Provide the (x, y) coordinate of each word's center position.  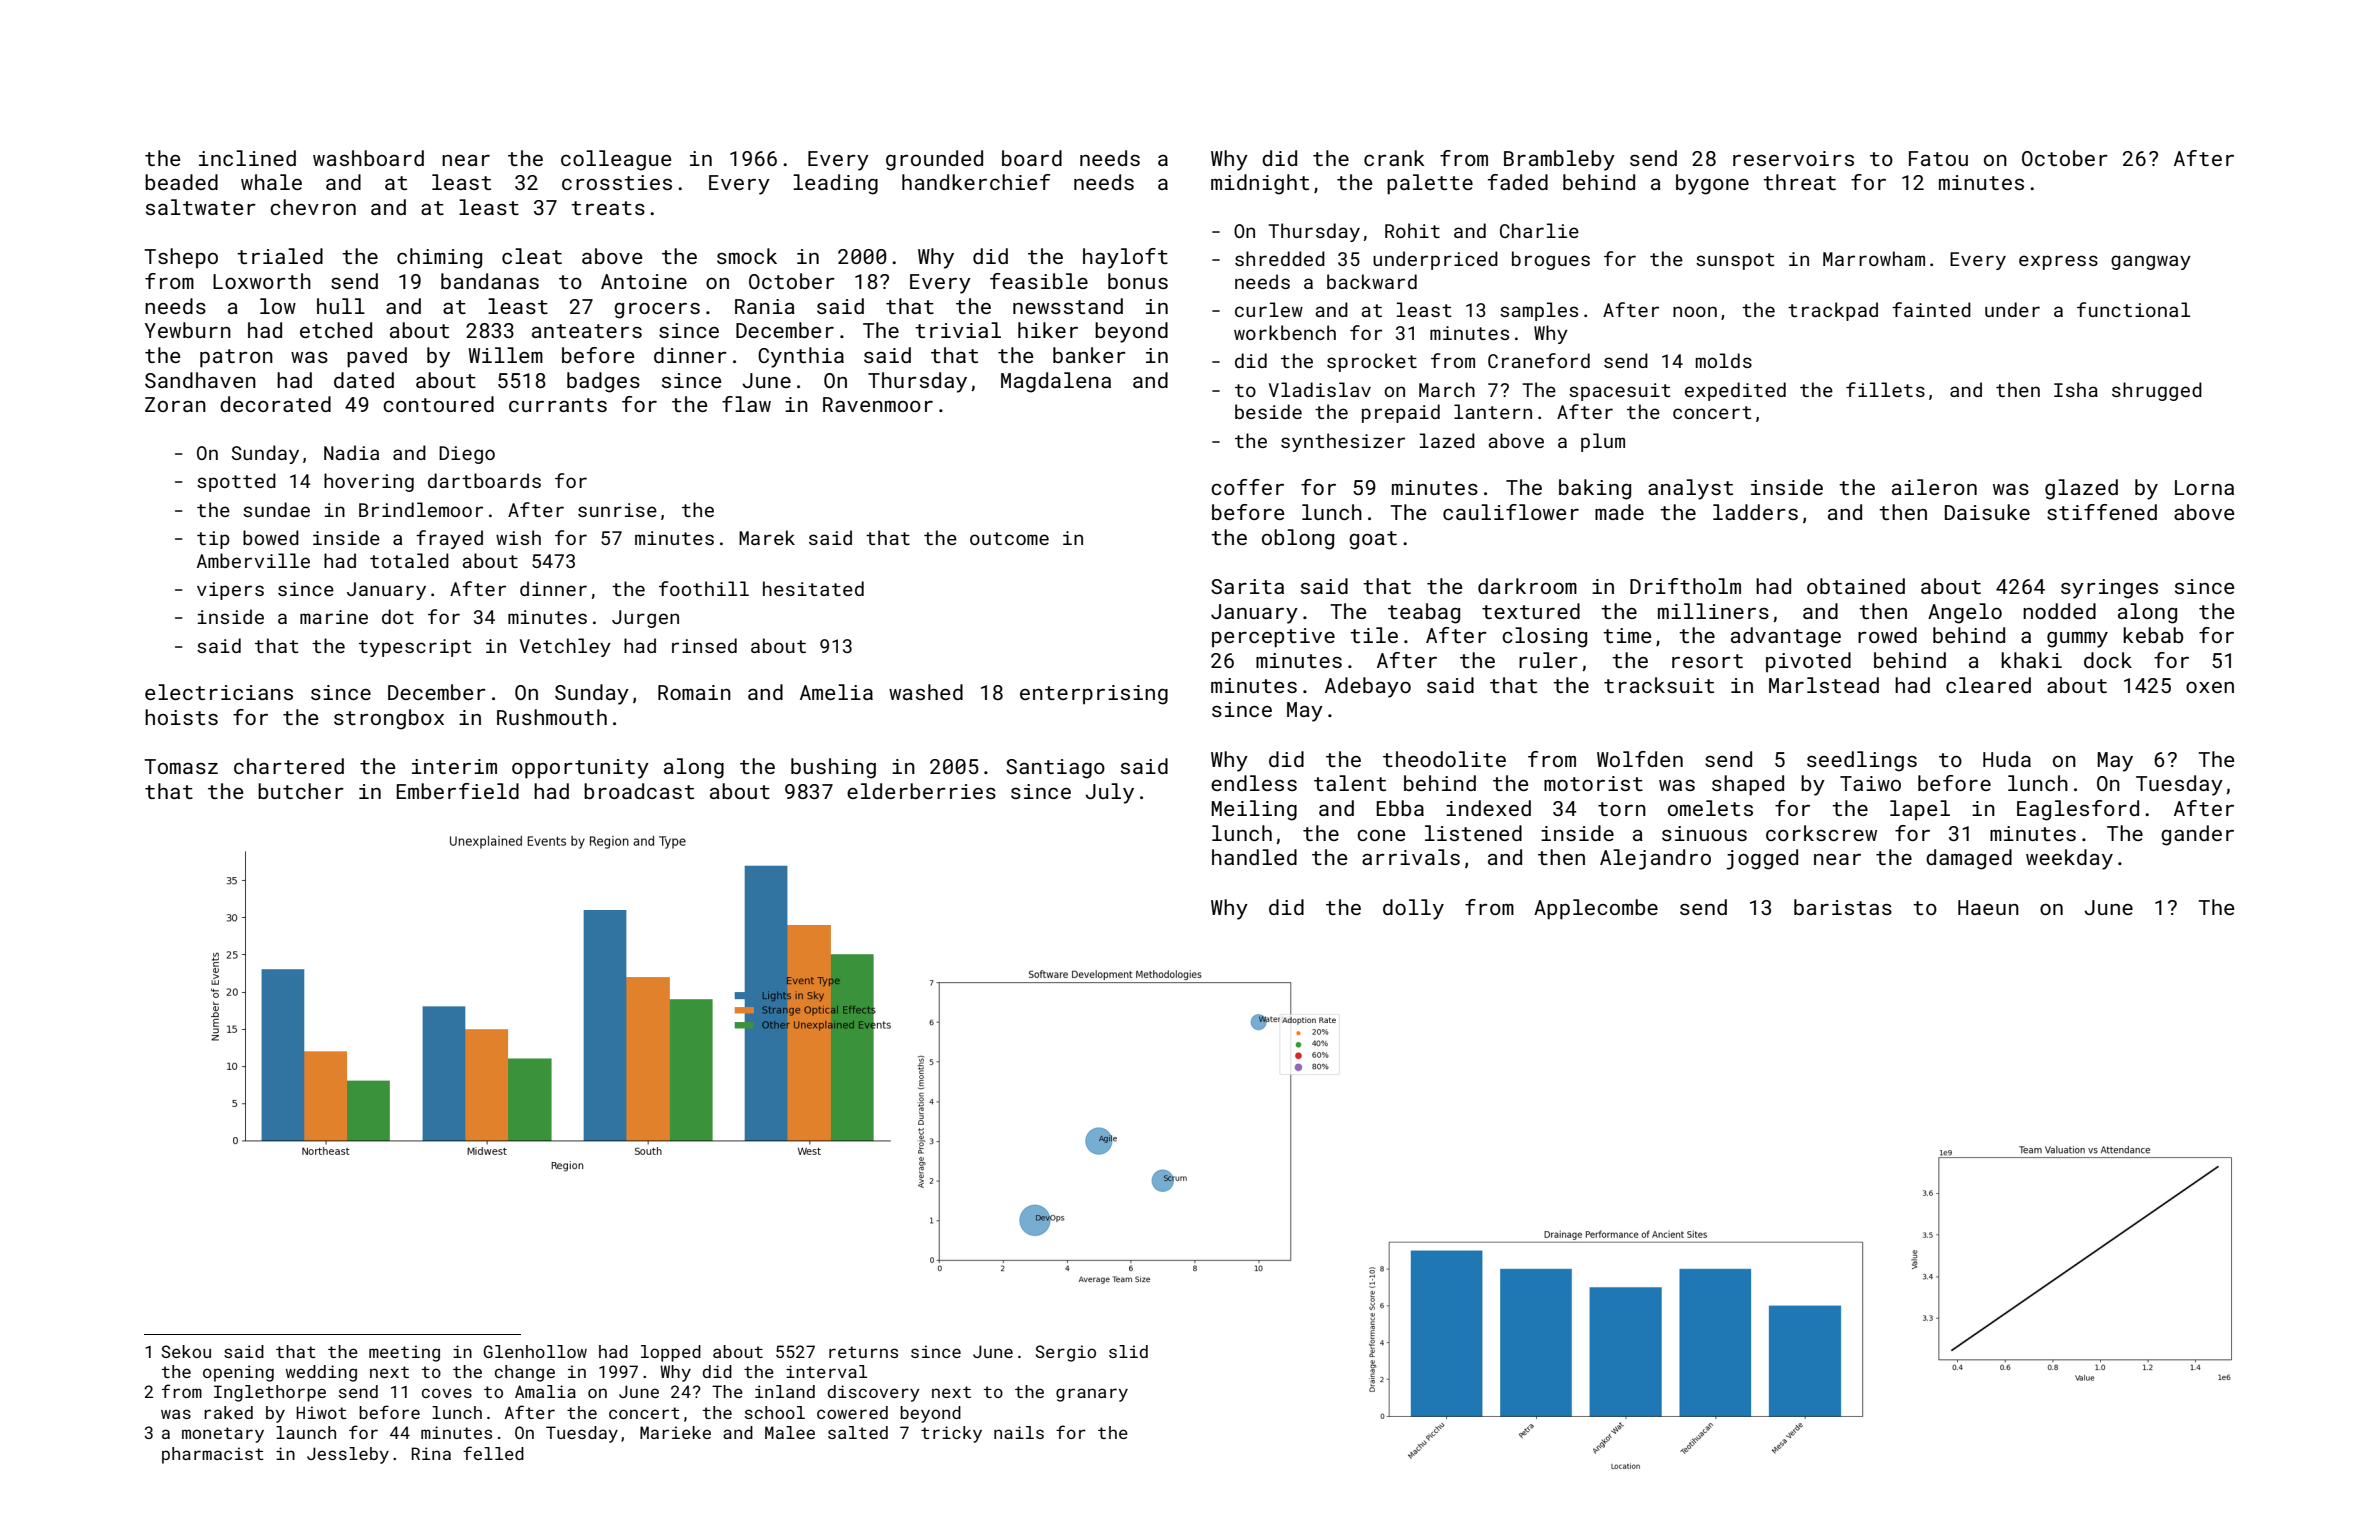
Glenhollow (535, 1351)
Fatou (1938, 158)
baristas (1843, 907)
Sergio (1066, 1353)
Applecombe (1596, 909)
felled (493, 1453)
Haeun (1988, 907)
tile (1374, 635)
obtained (1856, 586)
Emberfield (458, 791)
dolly (1413, 909)
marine (334, 617)
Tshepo (181, 258)
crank (1394, 158)
